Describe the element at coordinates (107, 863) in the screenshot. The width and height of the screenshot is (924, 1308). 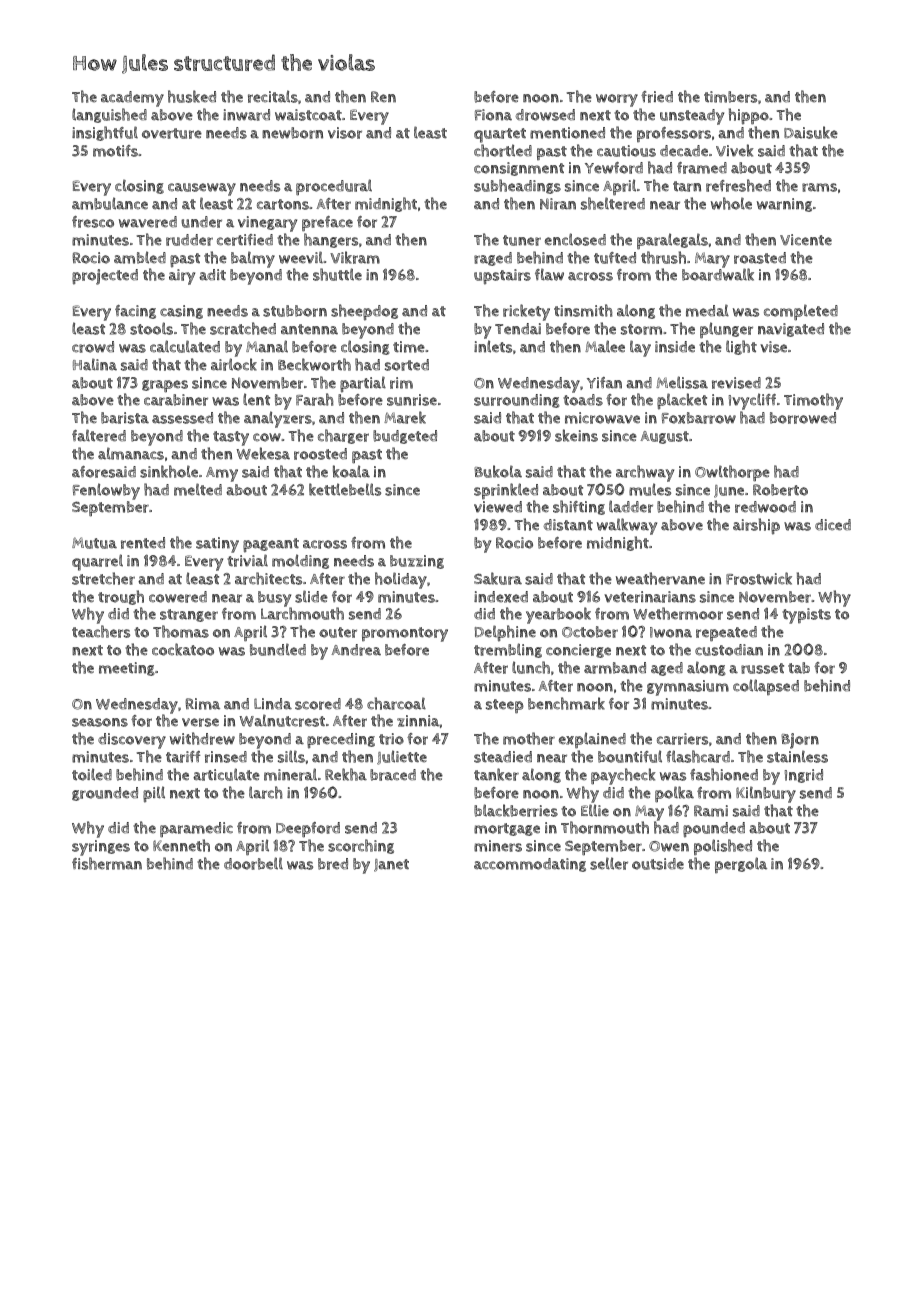
I see `fisherman` at that location.
